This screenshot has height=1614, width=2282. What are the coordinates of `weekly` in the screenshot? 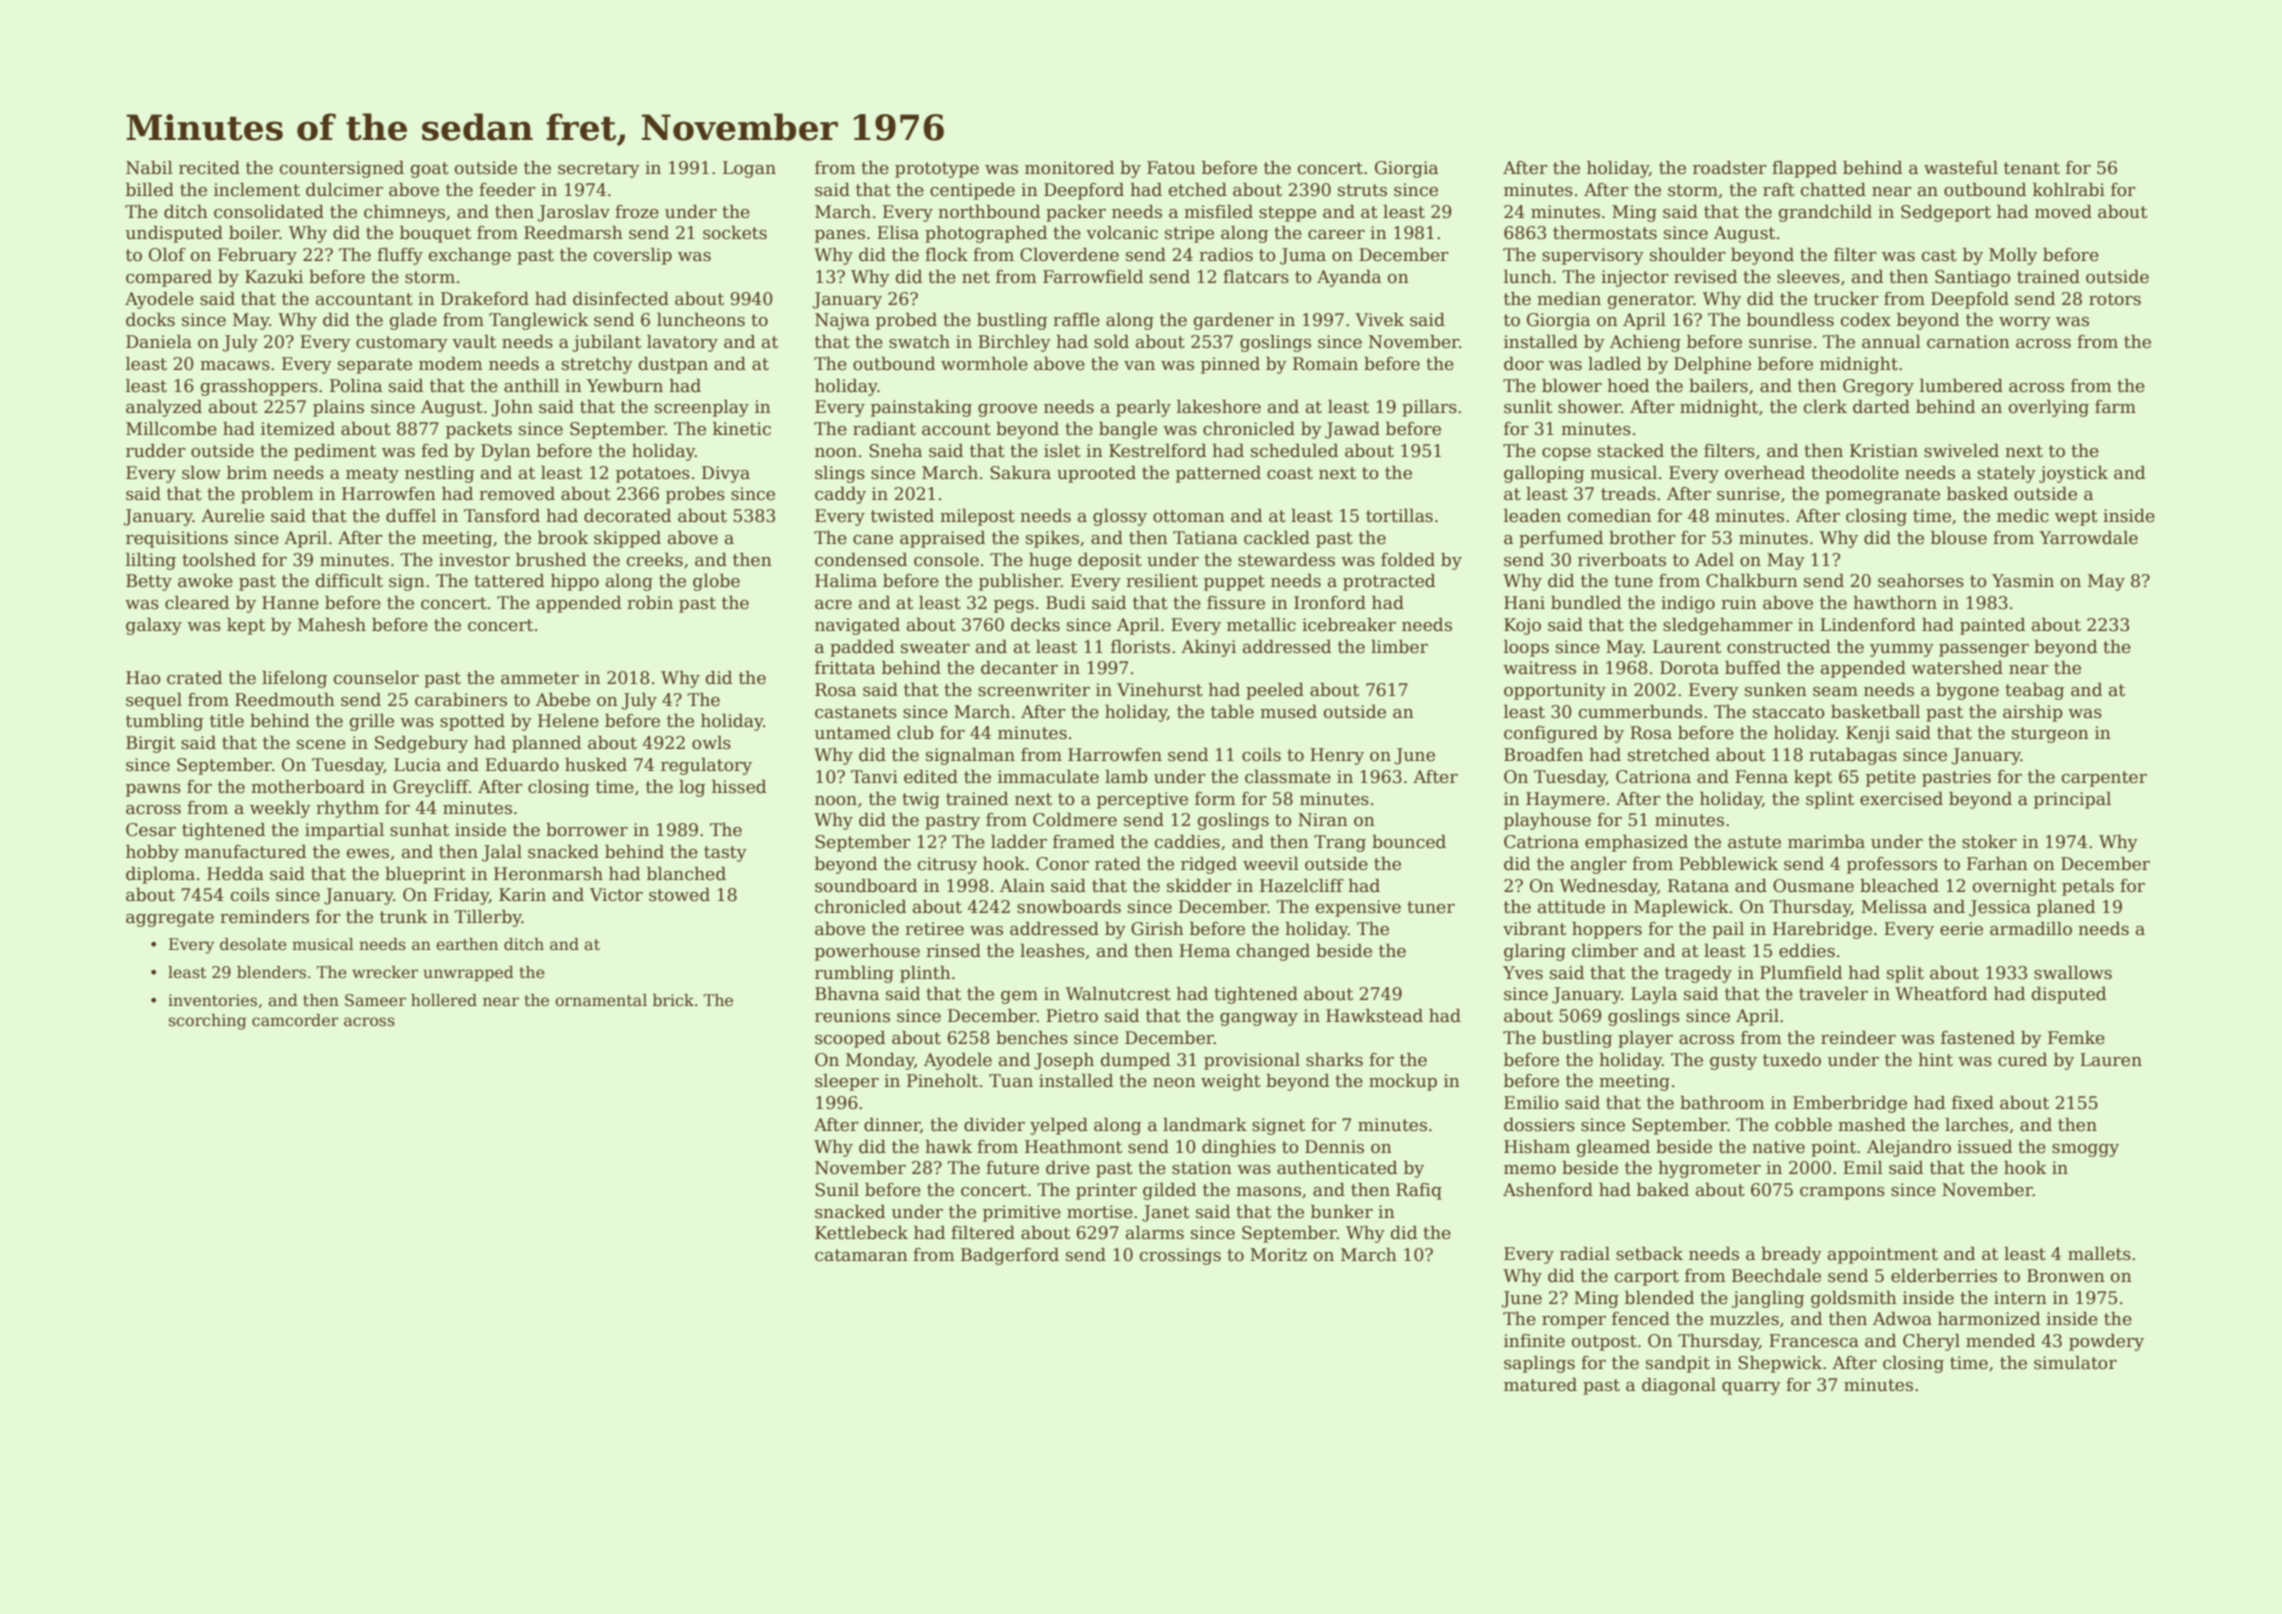 It's located at (280, 809).
